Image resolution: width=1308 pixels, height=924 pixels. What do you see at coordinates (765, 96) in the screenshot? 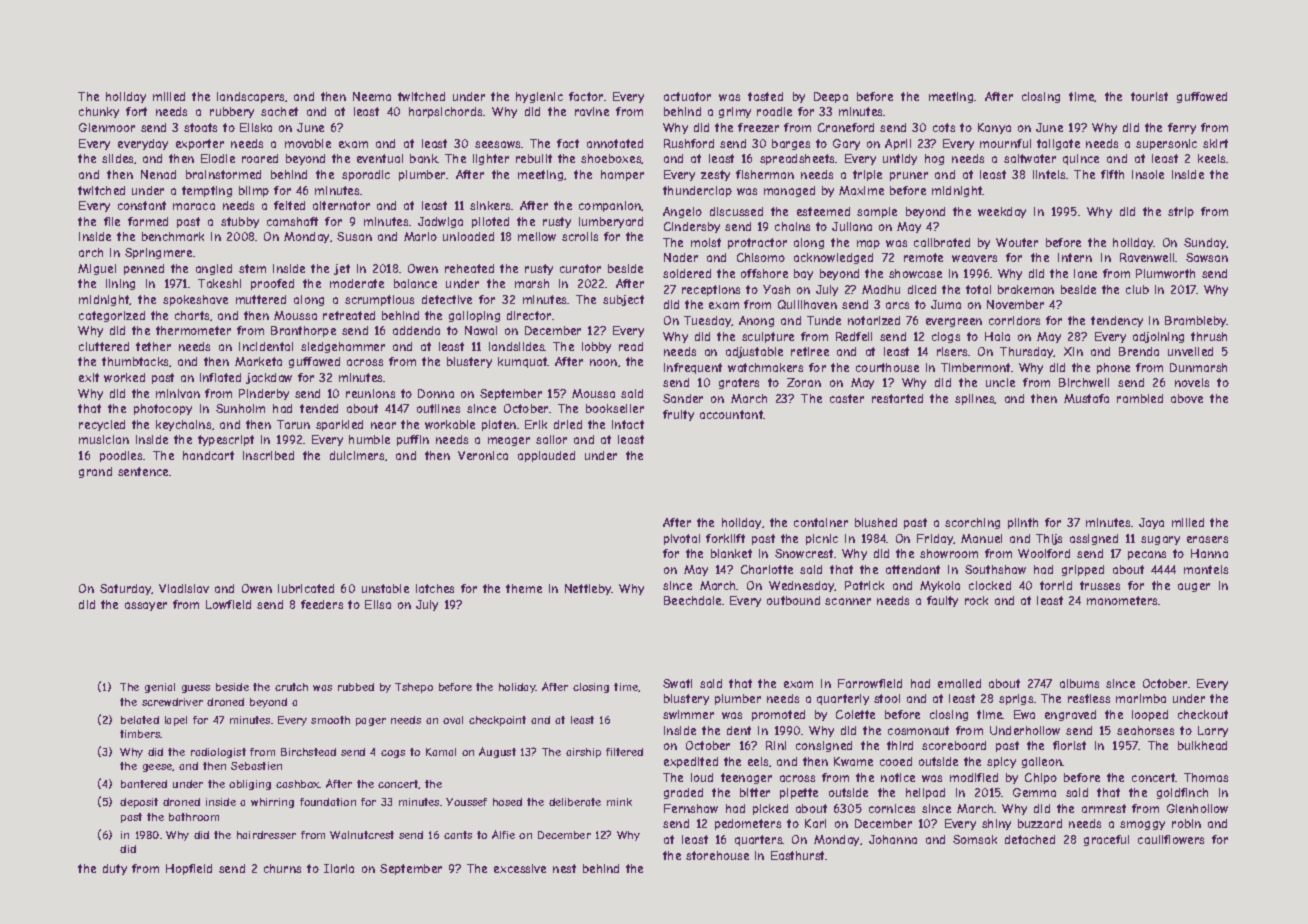
I see `tasted` at bounding box center [765, 96].
